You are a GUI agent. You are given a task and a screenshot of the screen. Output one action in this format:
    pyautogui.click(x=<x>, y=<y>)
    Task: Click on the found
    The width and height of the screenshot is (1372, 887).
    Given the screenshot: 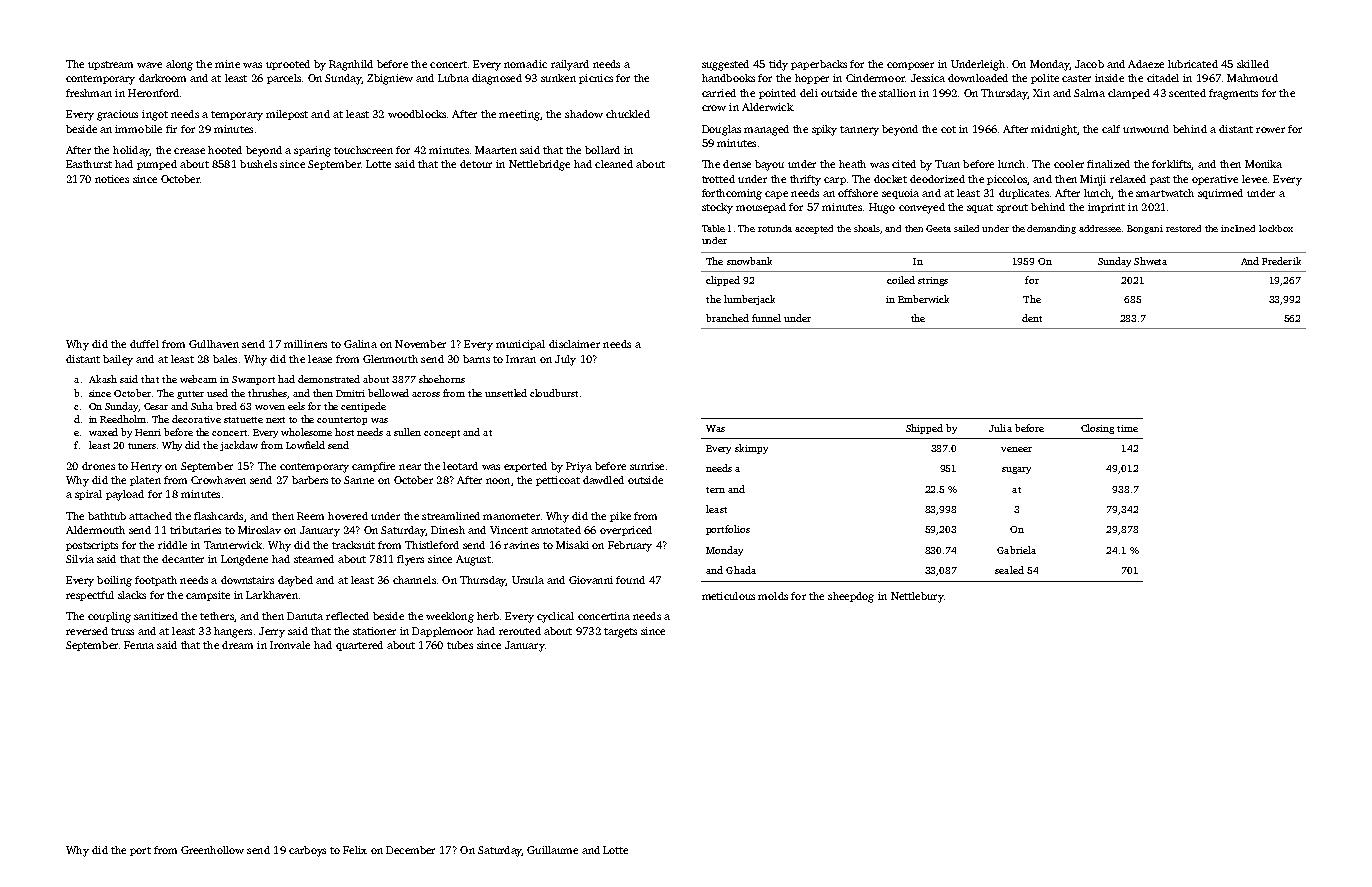 What is the action you would take?
    pyautogui.click(x=630, y=580)
